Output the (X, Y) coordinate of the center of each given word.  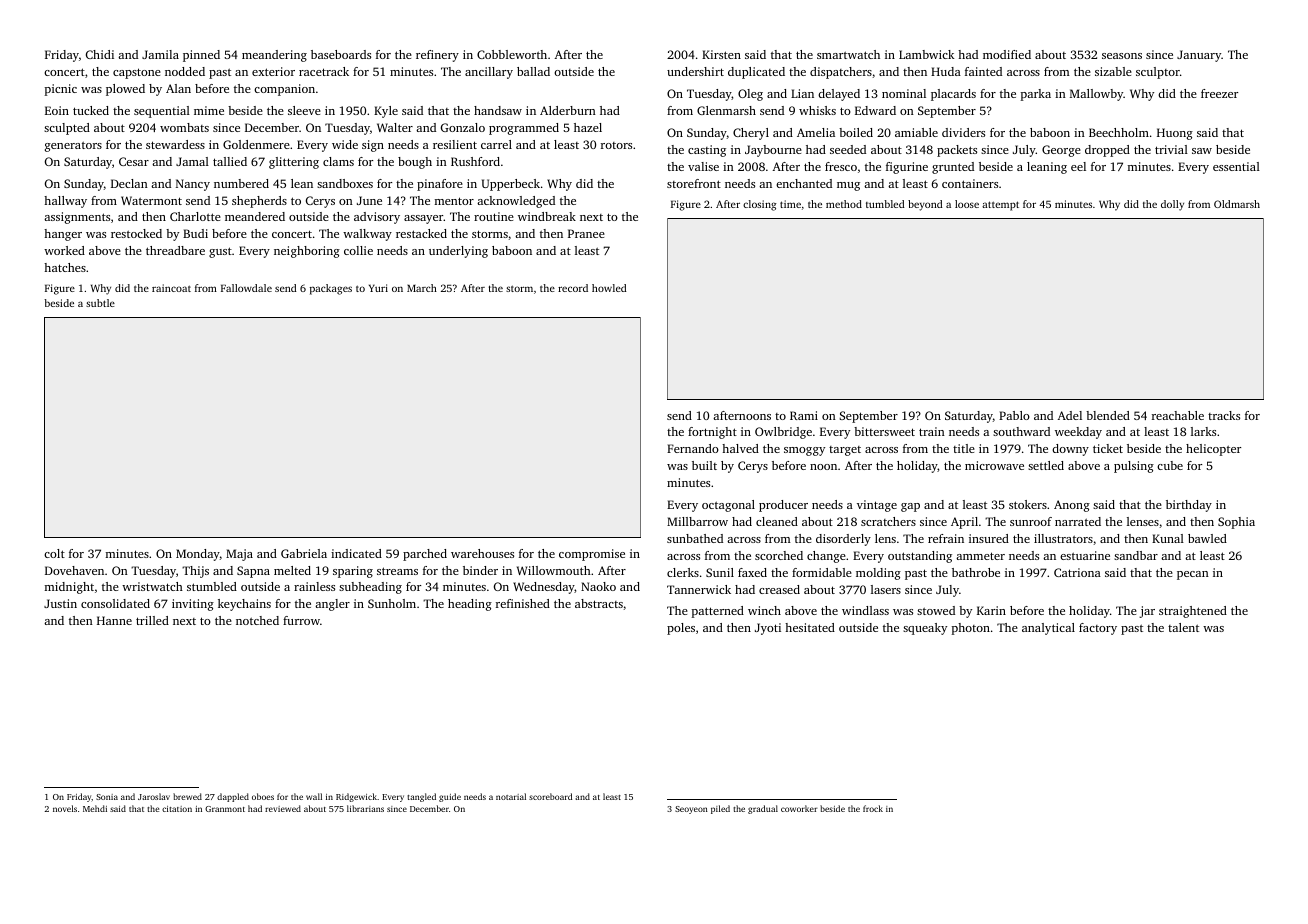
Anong (1072, 506)
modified (1007, 54)
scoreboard (550, 796)
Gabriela (304, 553)
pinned (201, 56)
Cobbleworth (512, 54)
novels (65, 808)
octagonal (728, 506)
